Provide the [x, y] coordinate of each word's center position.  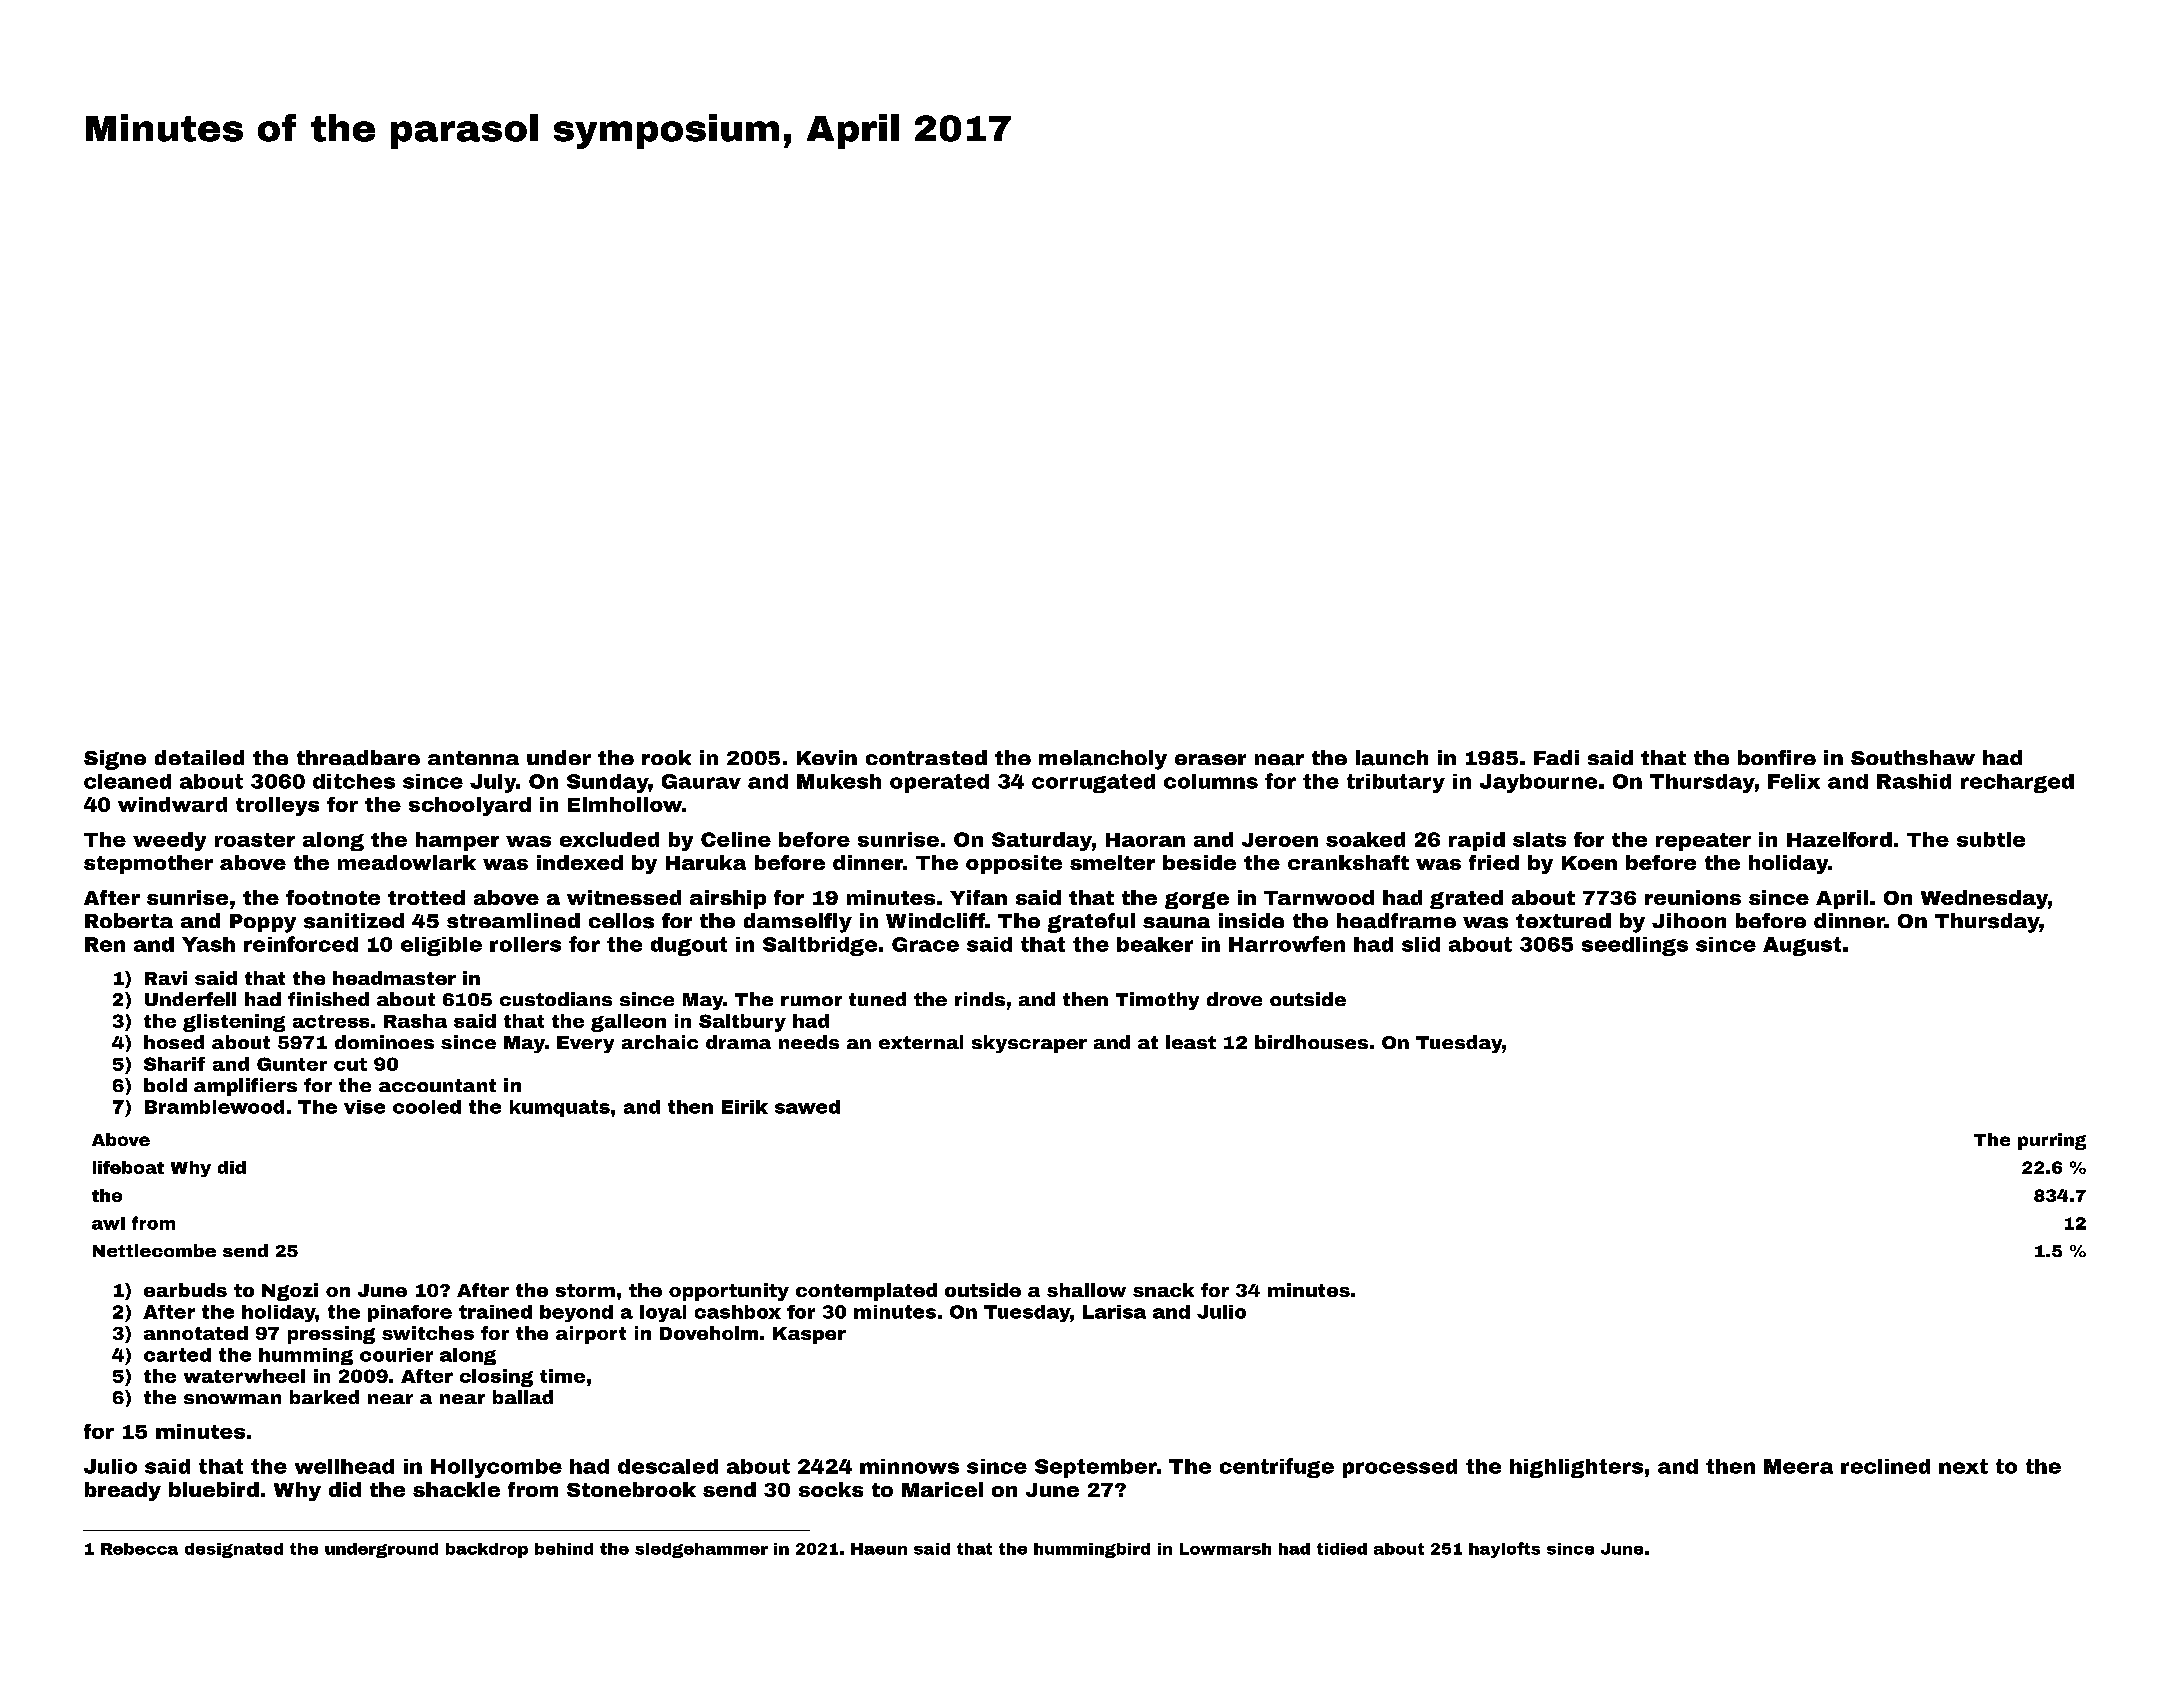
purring [2052, 1141]
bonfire [1777, 757]
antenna [473, 758]
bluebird [214, 1489]
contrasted [926, 757]
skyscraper [1029, 1044]
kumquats [560, 1108]
